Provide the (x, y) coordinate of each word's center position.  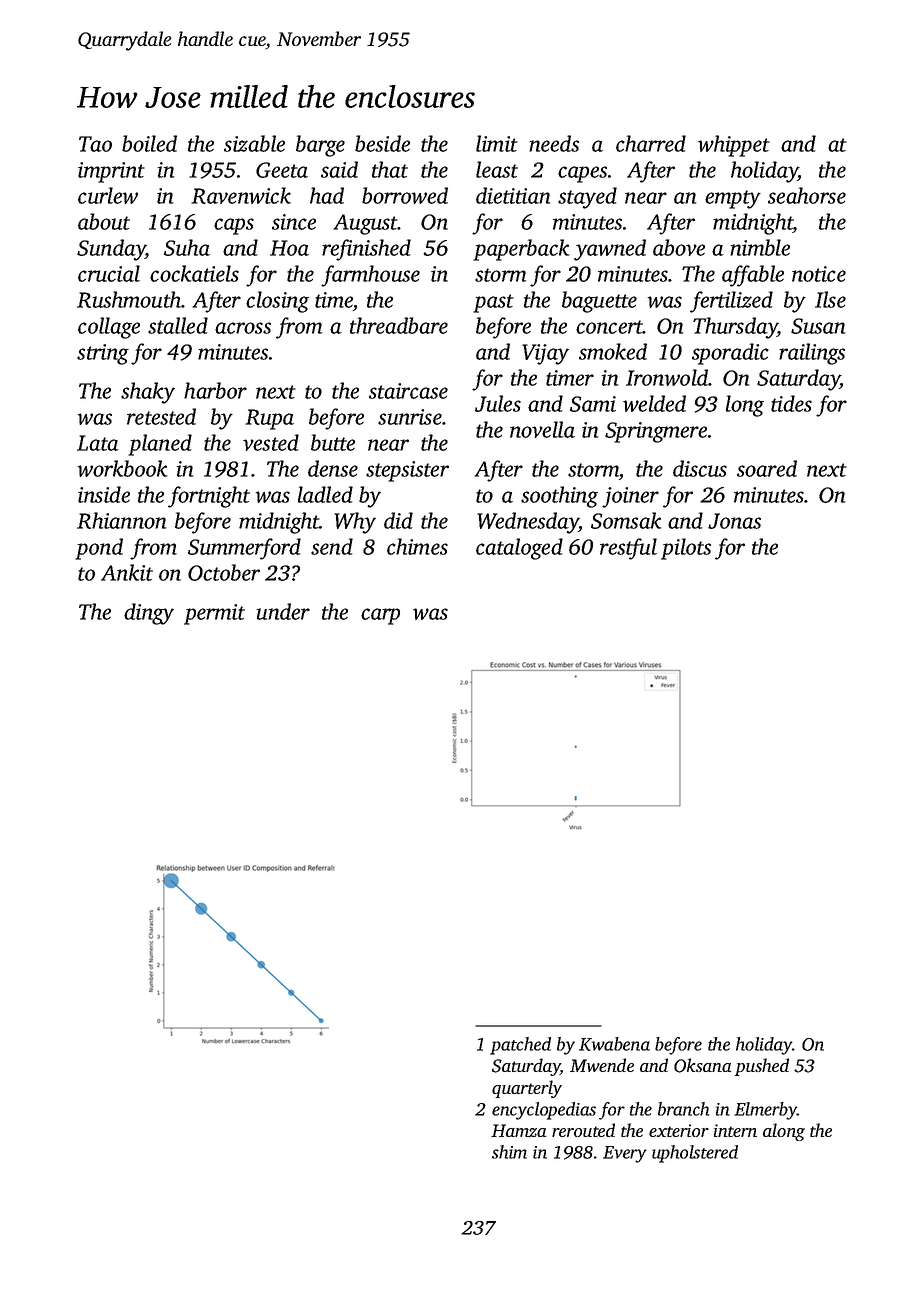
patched (520, 1046)
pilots (686, 549)
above (679, 247)
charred (651, 143)
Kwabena (614, 1044)
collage (109, 328)
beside (382, 143)
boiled (149, 143)
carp (380, 616)
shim (509, 1152)
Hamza (519, 1131)
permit (214, 614)
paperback (521, 250)
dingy (149, 614)
